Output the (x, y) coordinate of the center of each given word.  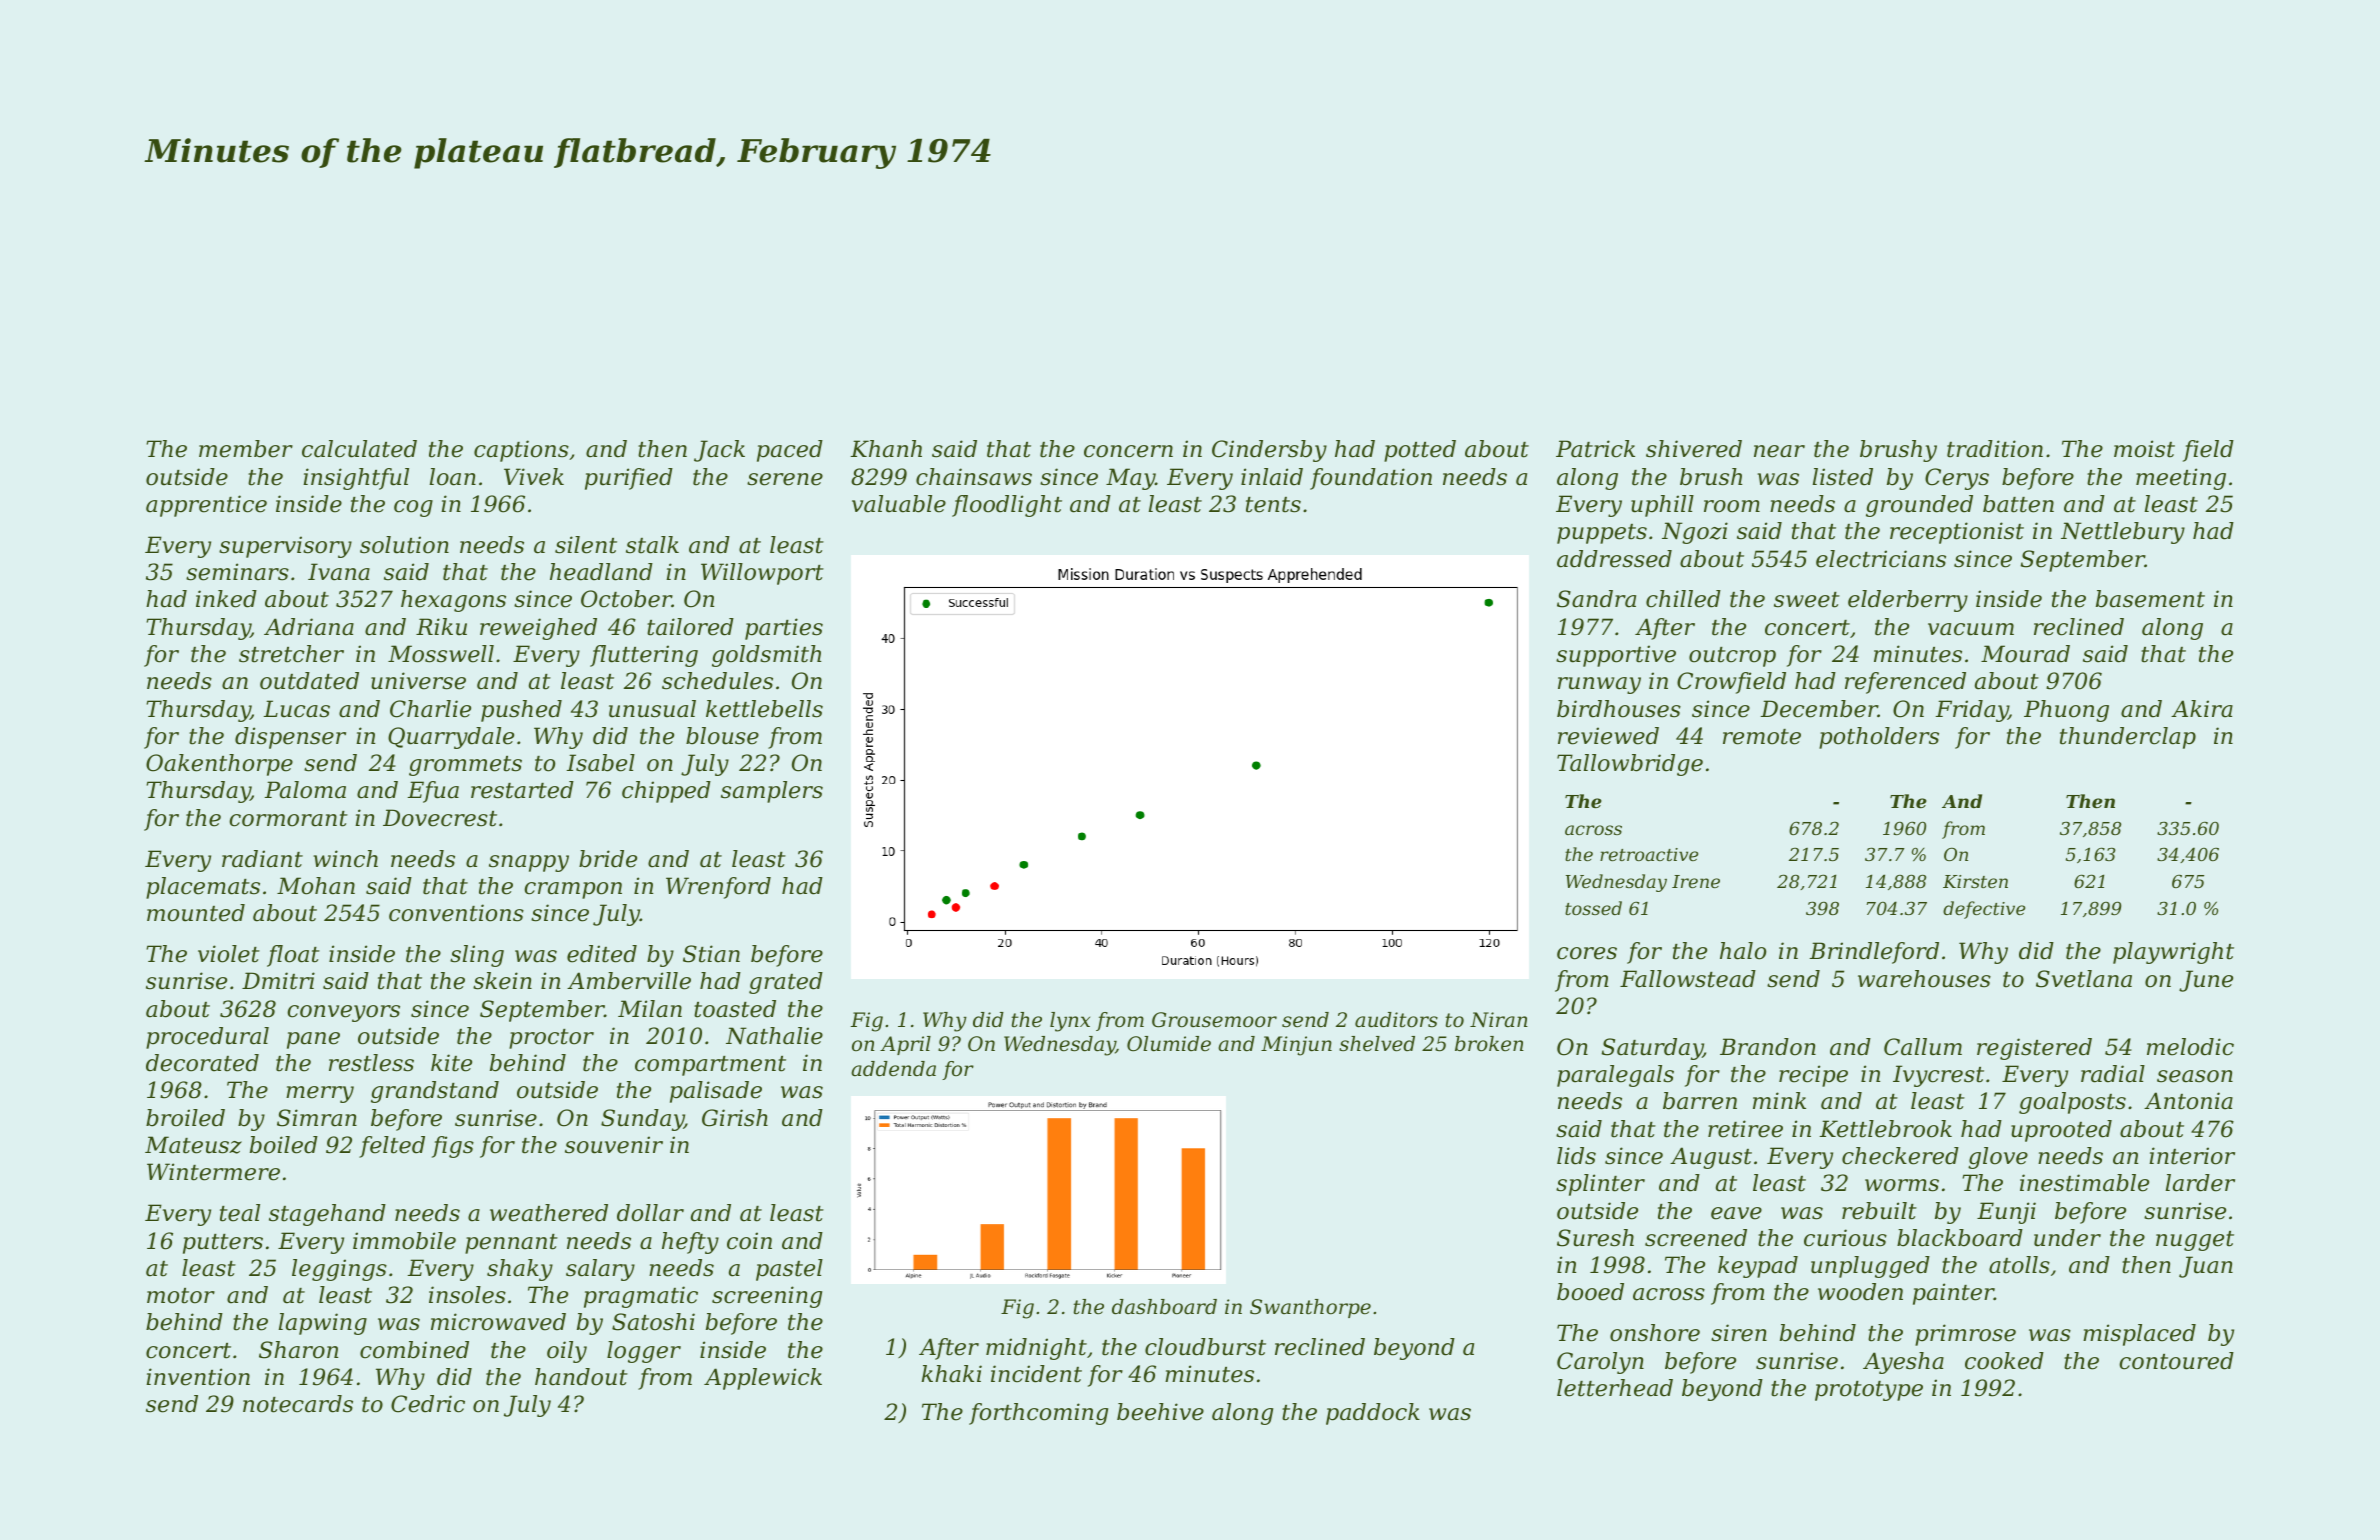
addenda (893, 1069)
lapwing (323, 1324)
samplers (772, 792)
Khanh (886, 449)
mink (1779, 1100)
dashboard (1164, 1307)
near (1779, 451)
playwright (2173, 953)
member (246, 449)
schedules (717, 681)
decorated (202, 1063)
